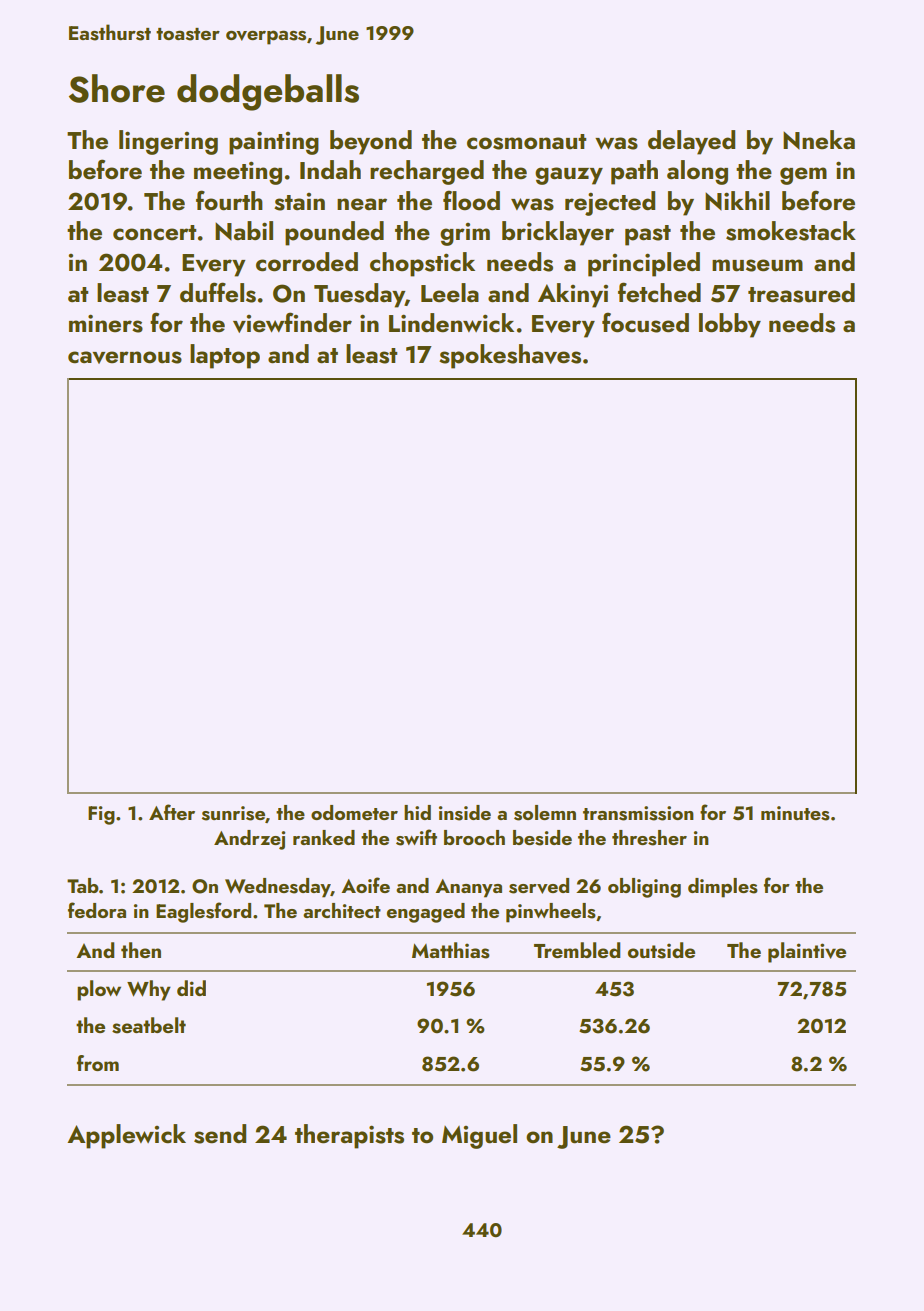 The image size is (924, 1311). I want to click on Applewick, so click(126, 1136).
